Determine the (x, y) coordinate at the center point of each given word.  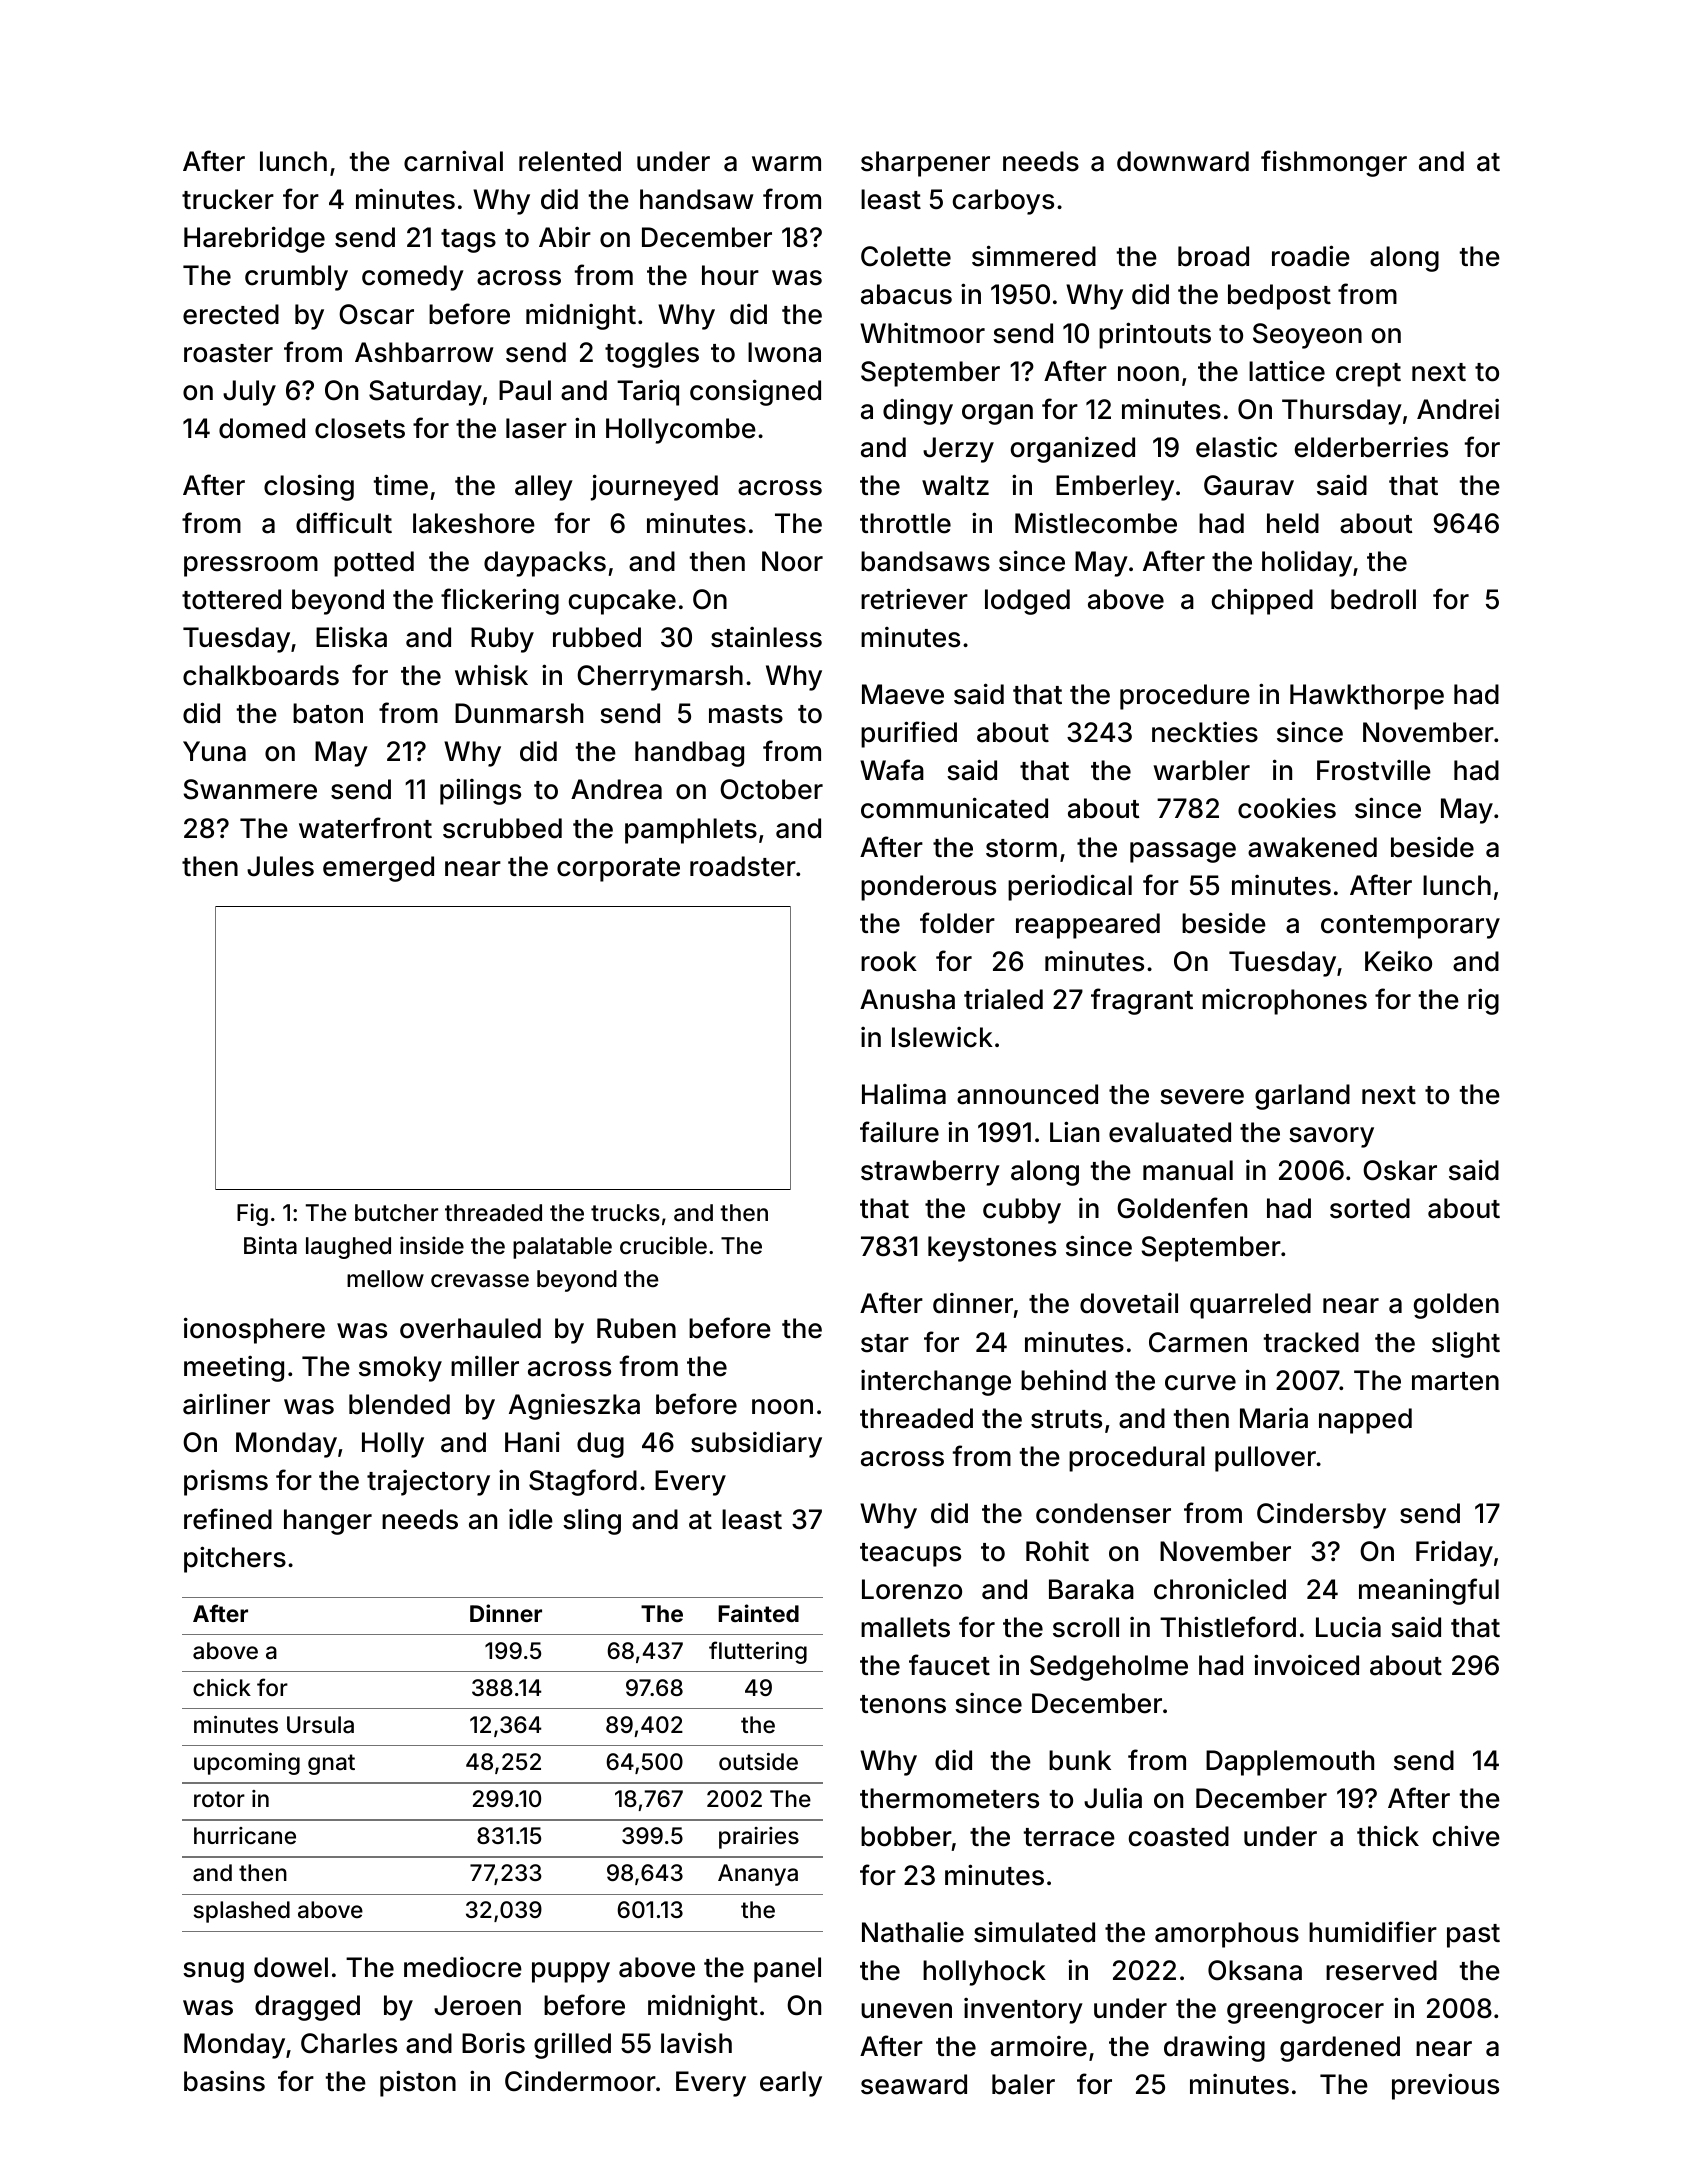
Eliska (351, 637)
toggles (652, 355)
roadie (1311, 256)
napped (1365, 1421)
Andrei (1458, 409)
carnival (453, 161)
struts (1066, 1419)
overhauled (470, 1328)
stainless (766, 637)
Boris (493, 2043)
